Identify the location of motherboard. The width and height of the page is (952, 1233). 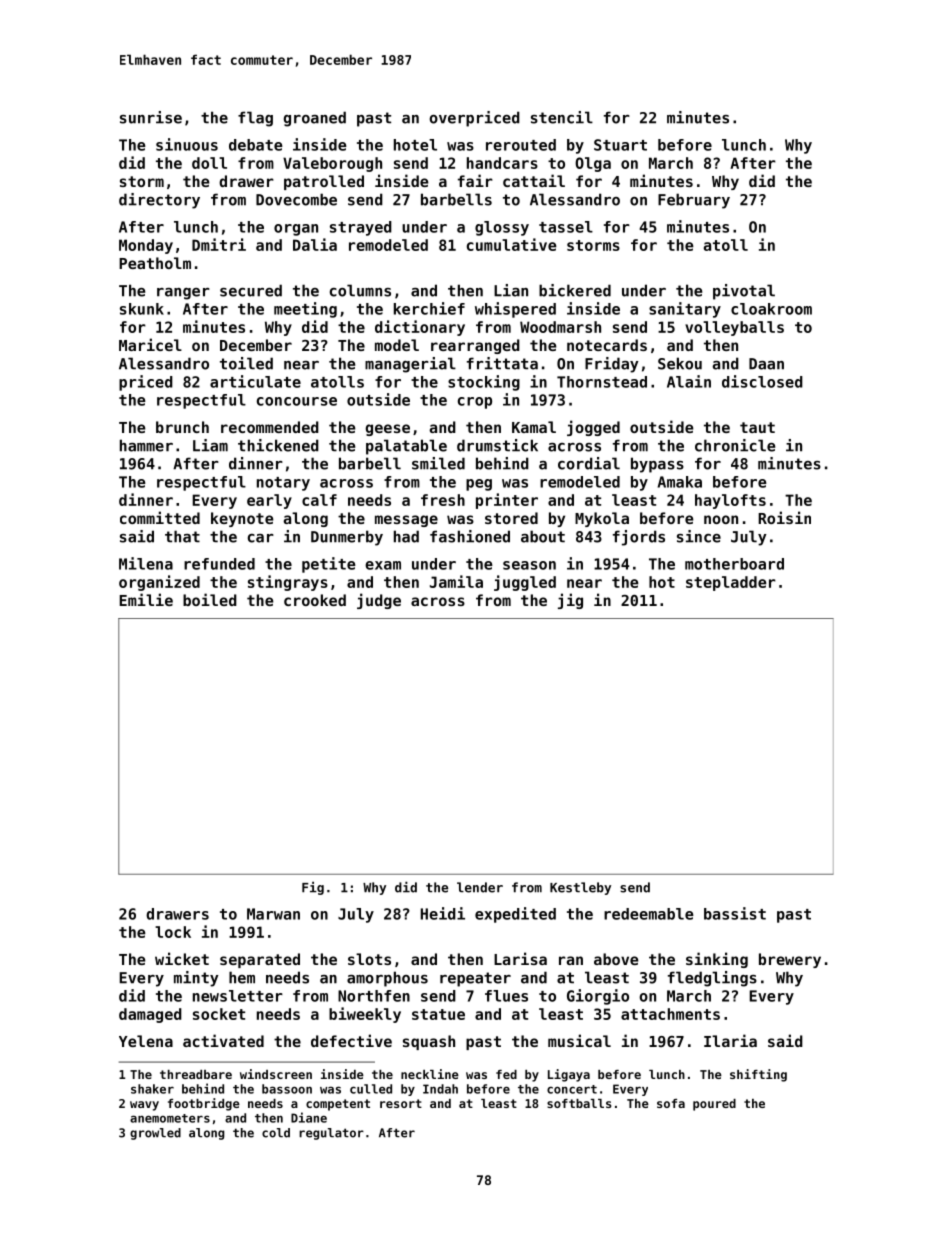
(734, 564).
